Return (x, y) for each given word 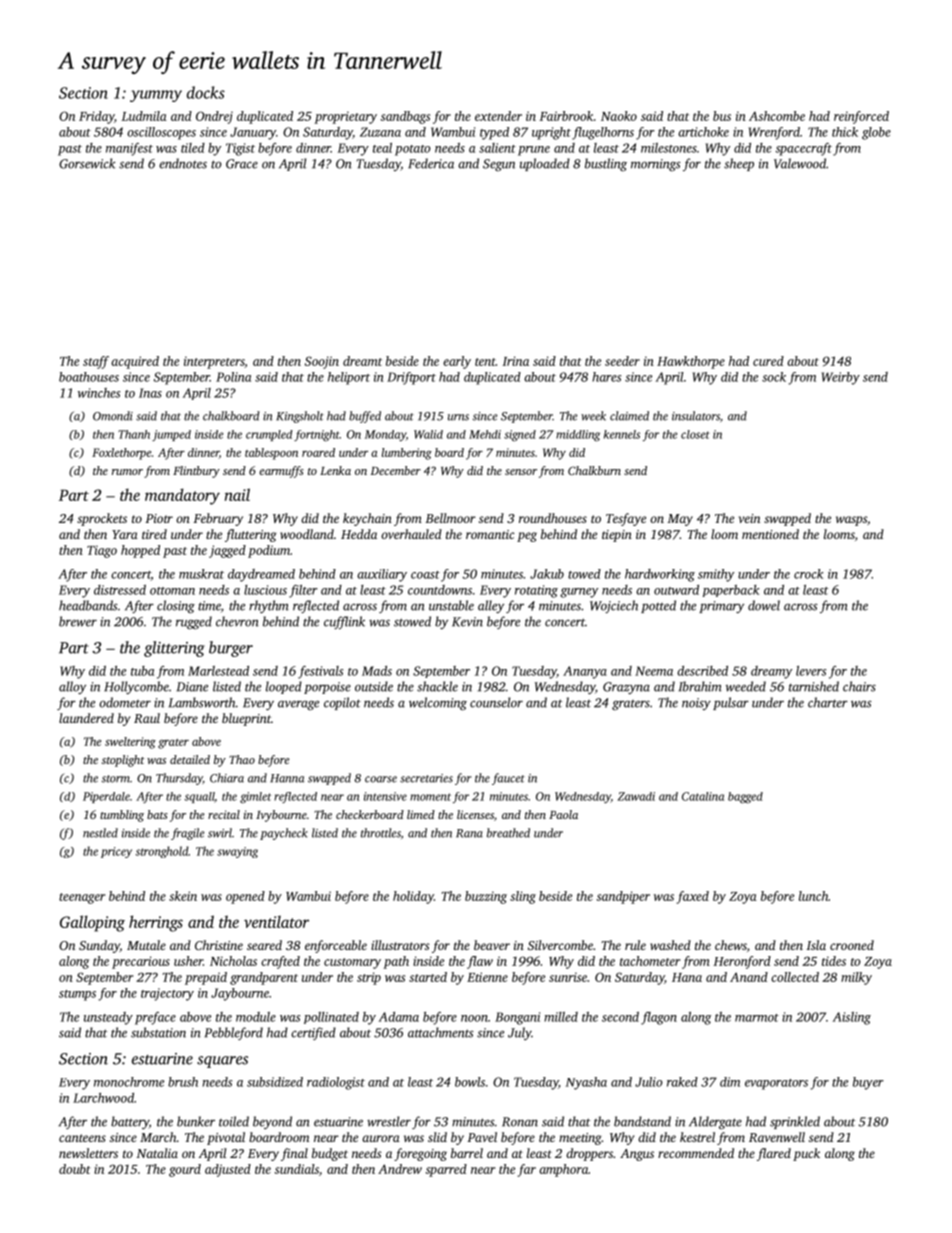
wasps (851, 521)
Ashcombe (777, 116)
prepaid (206, 978)
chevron (237, 621)
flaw (480, 962)
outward (676, 590)
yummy (156, 96)
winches (99, 393)
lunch (813, 896)
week (593, 416)
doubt (74, 1169)
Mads (377, 671)
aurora (381, 1138)
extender (498, 116)
